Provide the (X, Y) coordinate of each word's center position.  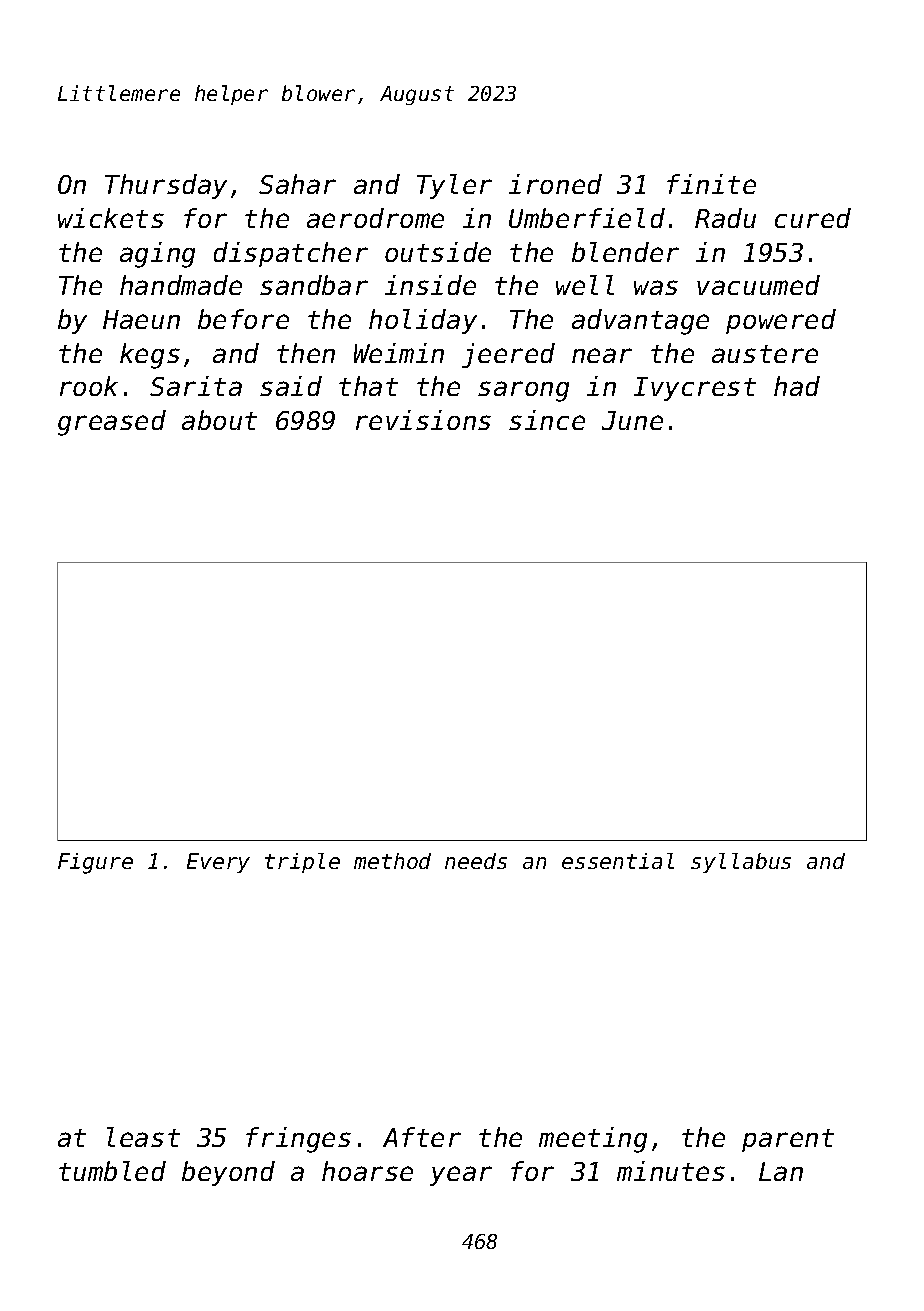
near (602, 355)
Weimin (399, 353)
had (797, 386)
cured (813, 218)
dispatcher (291, 254)
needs (476, 861)
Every (218, 863)
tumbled (112, 1171)
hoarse (367, 1171)
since (547, 420)
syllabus (741, 863)
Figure (95, 863)
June (632, 420)
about (219, 420)
